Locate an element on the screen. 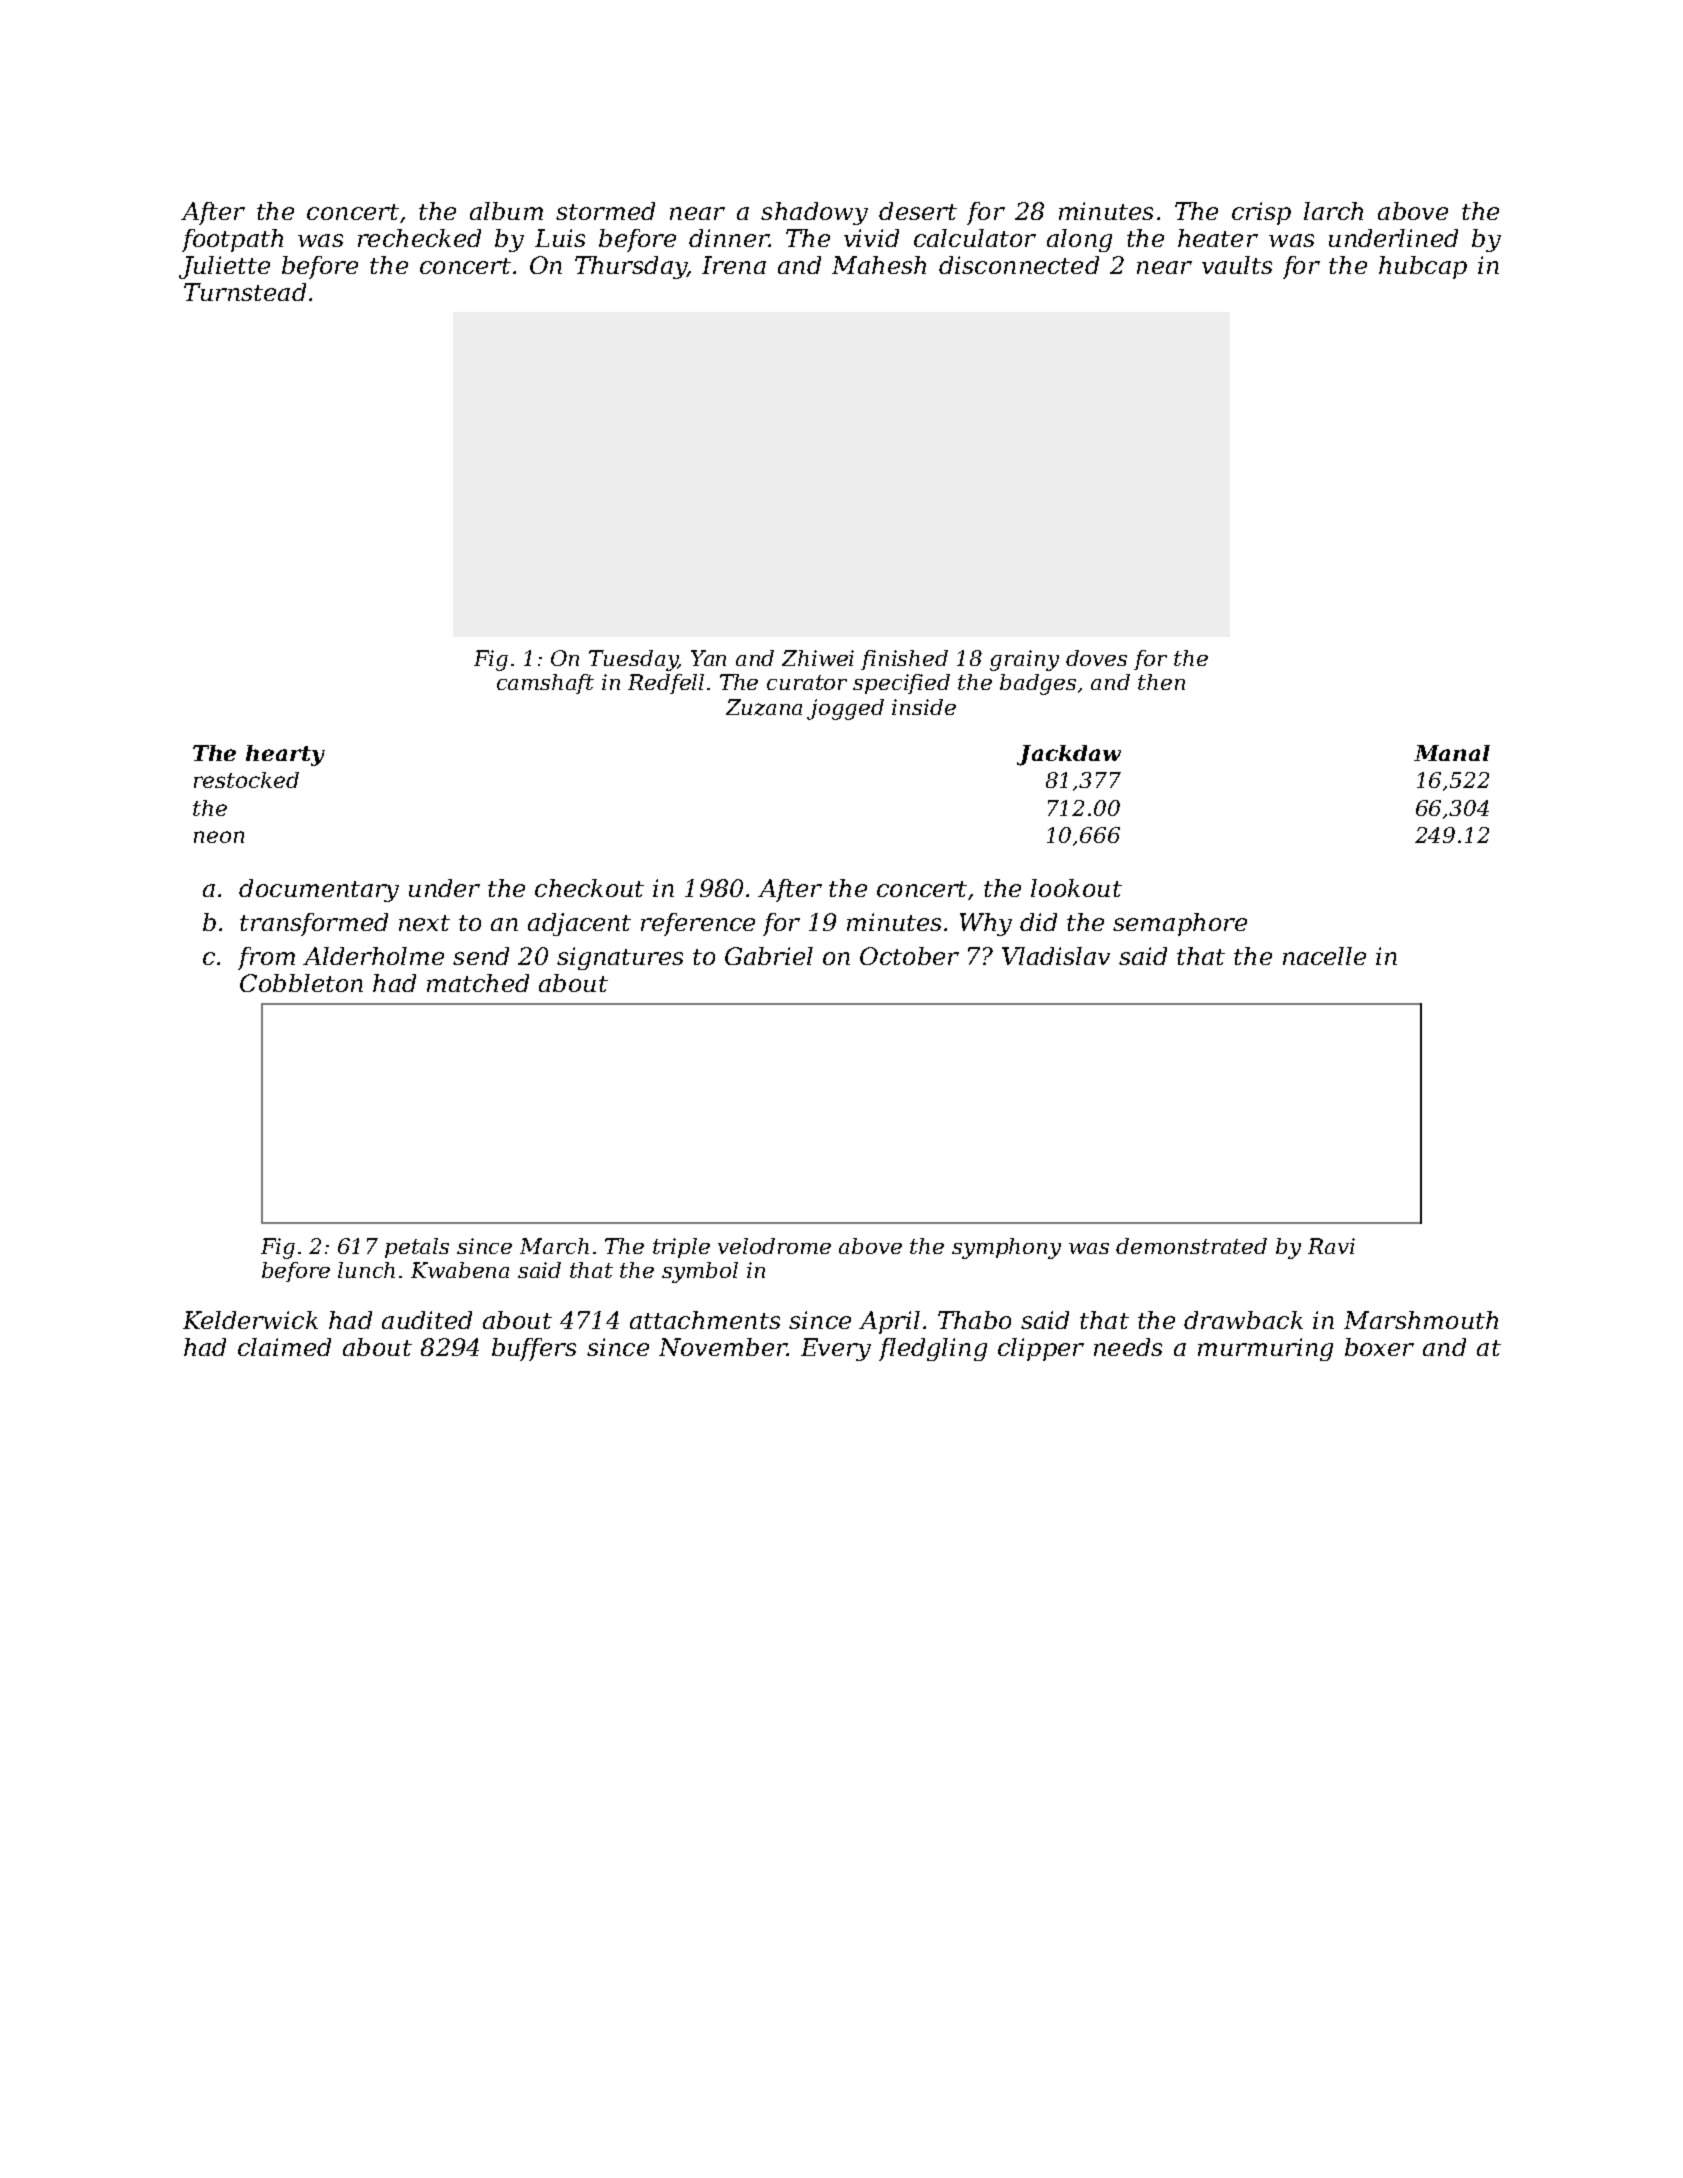 This screenshot has width=1683, height=2178. Turnstead is located at coordinates (245, 292).
